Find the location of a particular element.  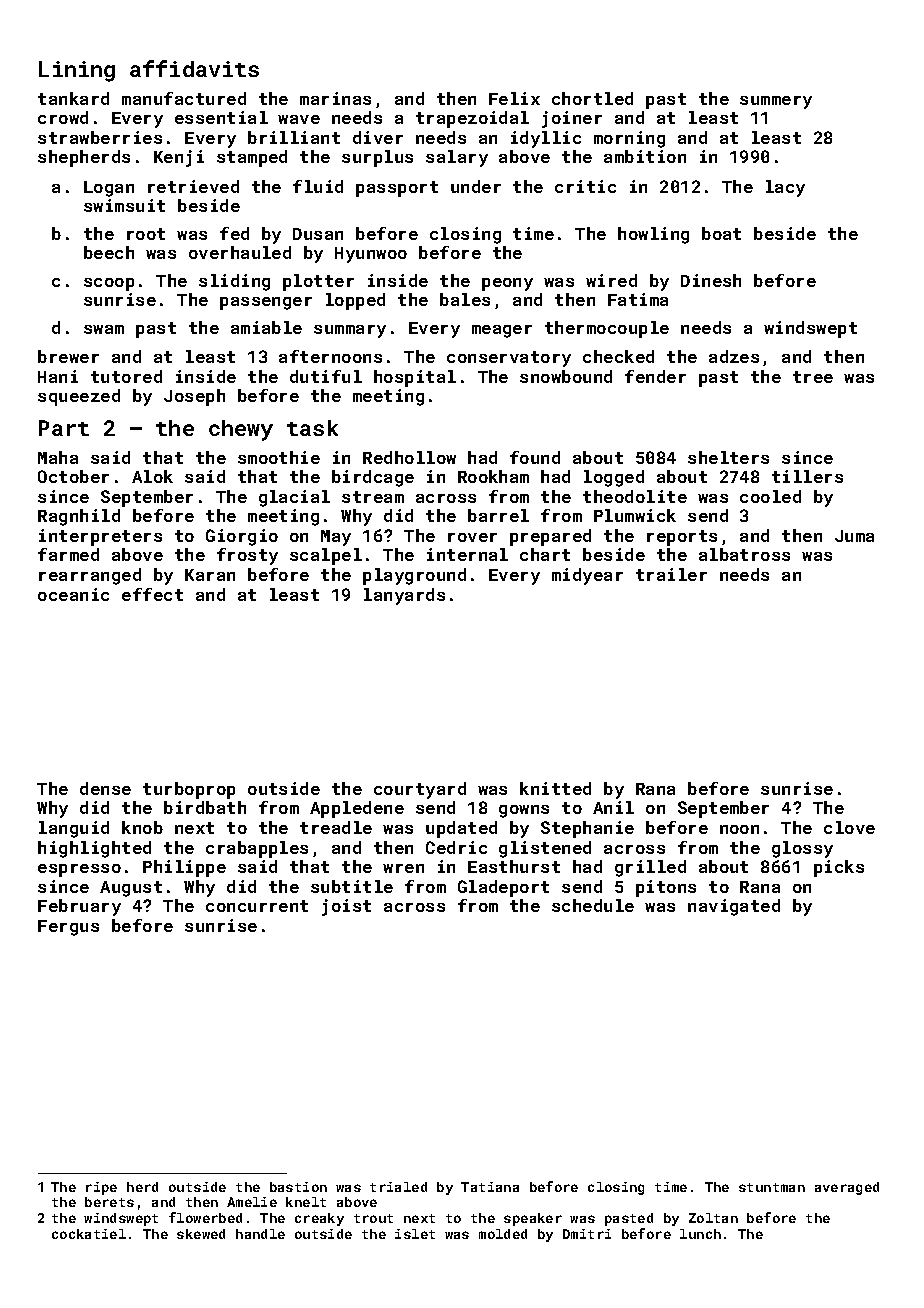

shelters is located at coordinates (728, 457).
